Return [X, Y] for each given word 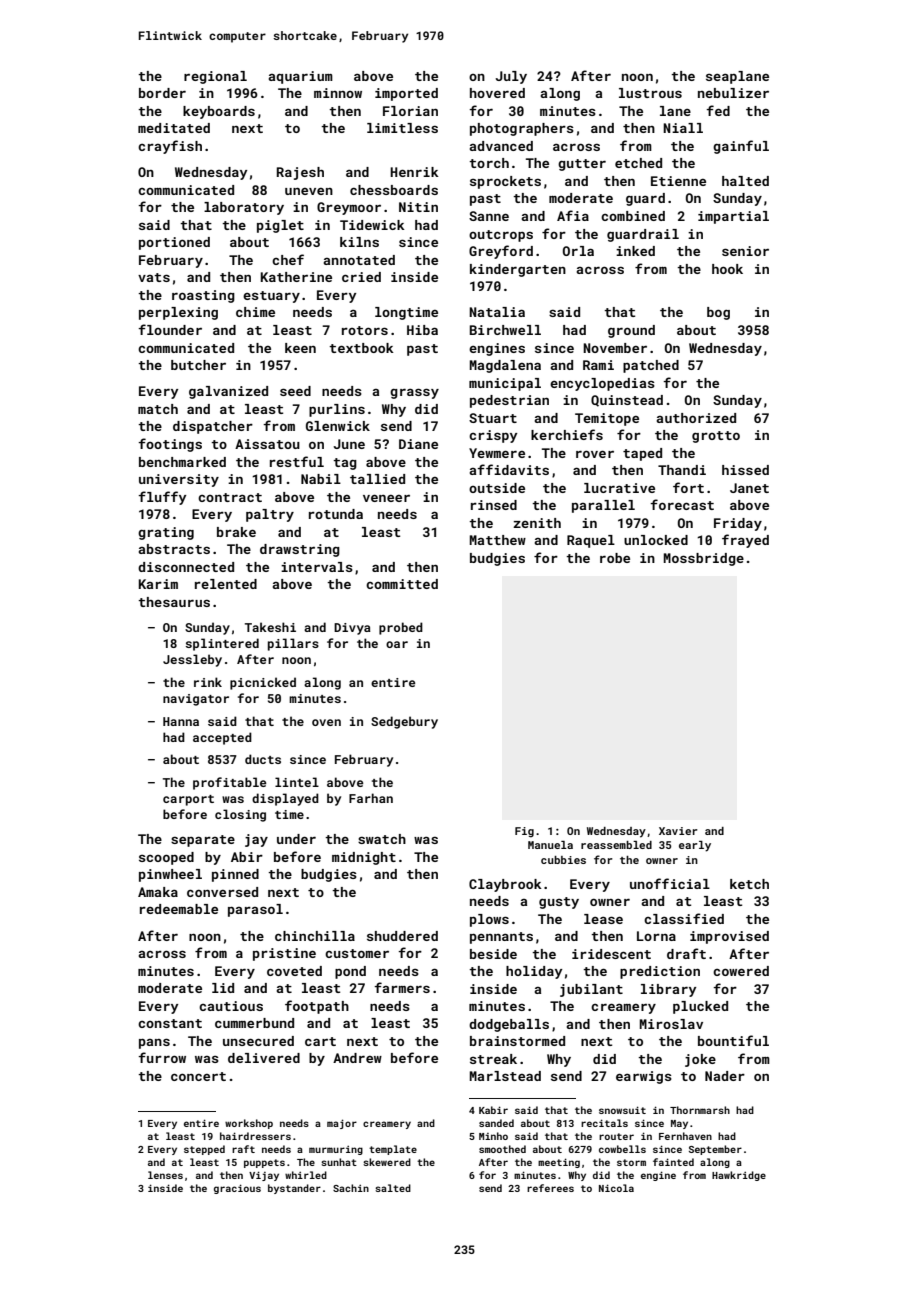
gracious [237, 1189]
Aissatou [267, 444]
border [162, 93]
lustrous [650, 93]
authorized [696, 418]
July [511, 77]
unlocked [656, 540]
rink [208, 682]
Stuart [493, 418]
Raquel [591, 541]
